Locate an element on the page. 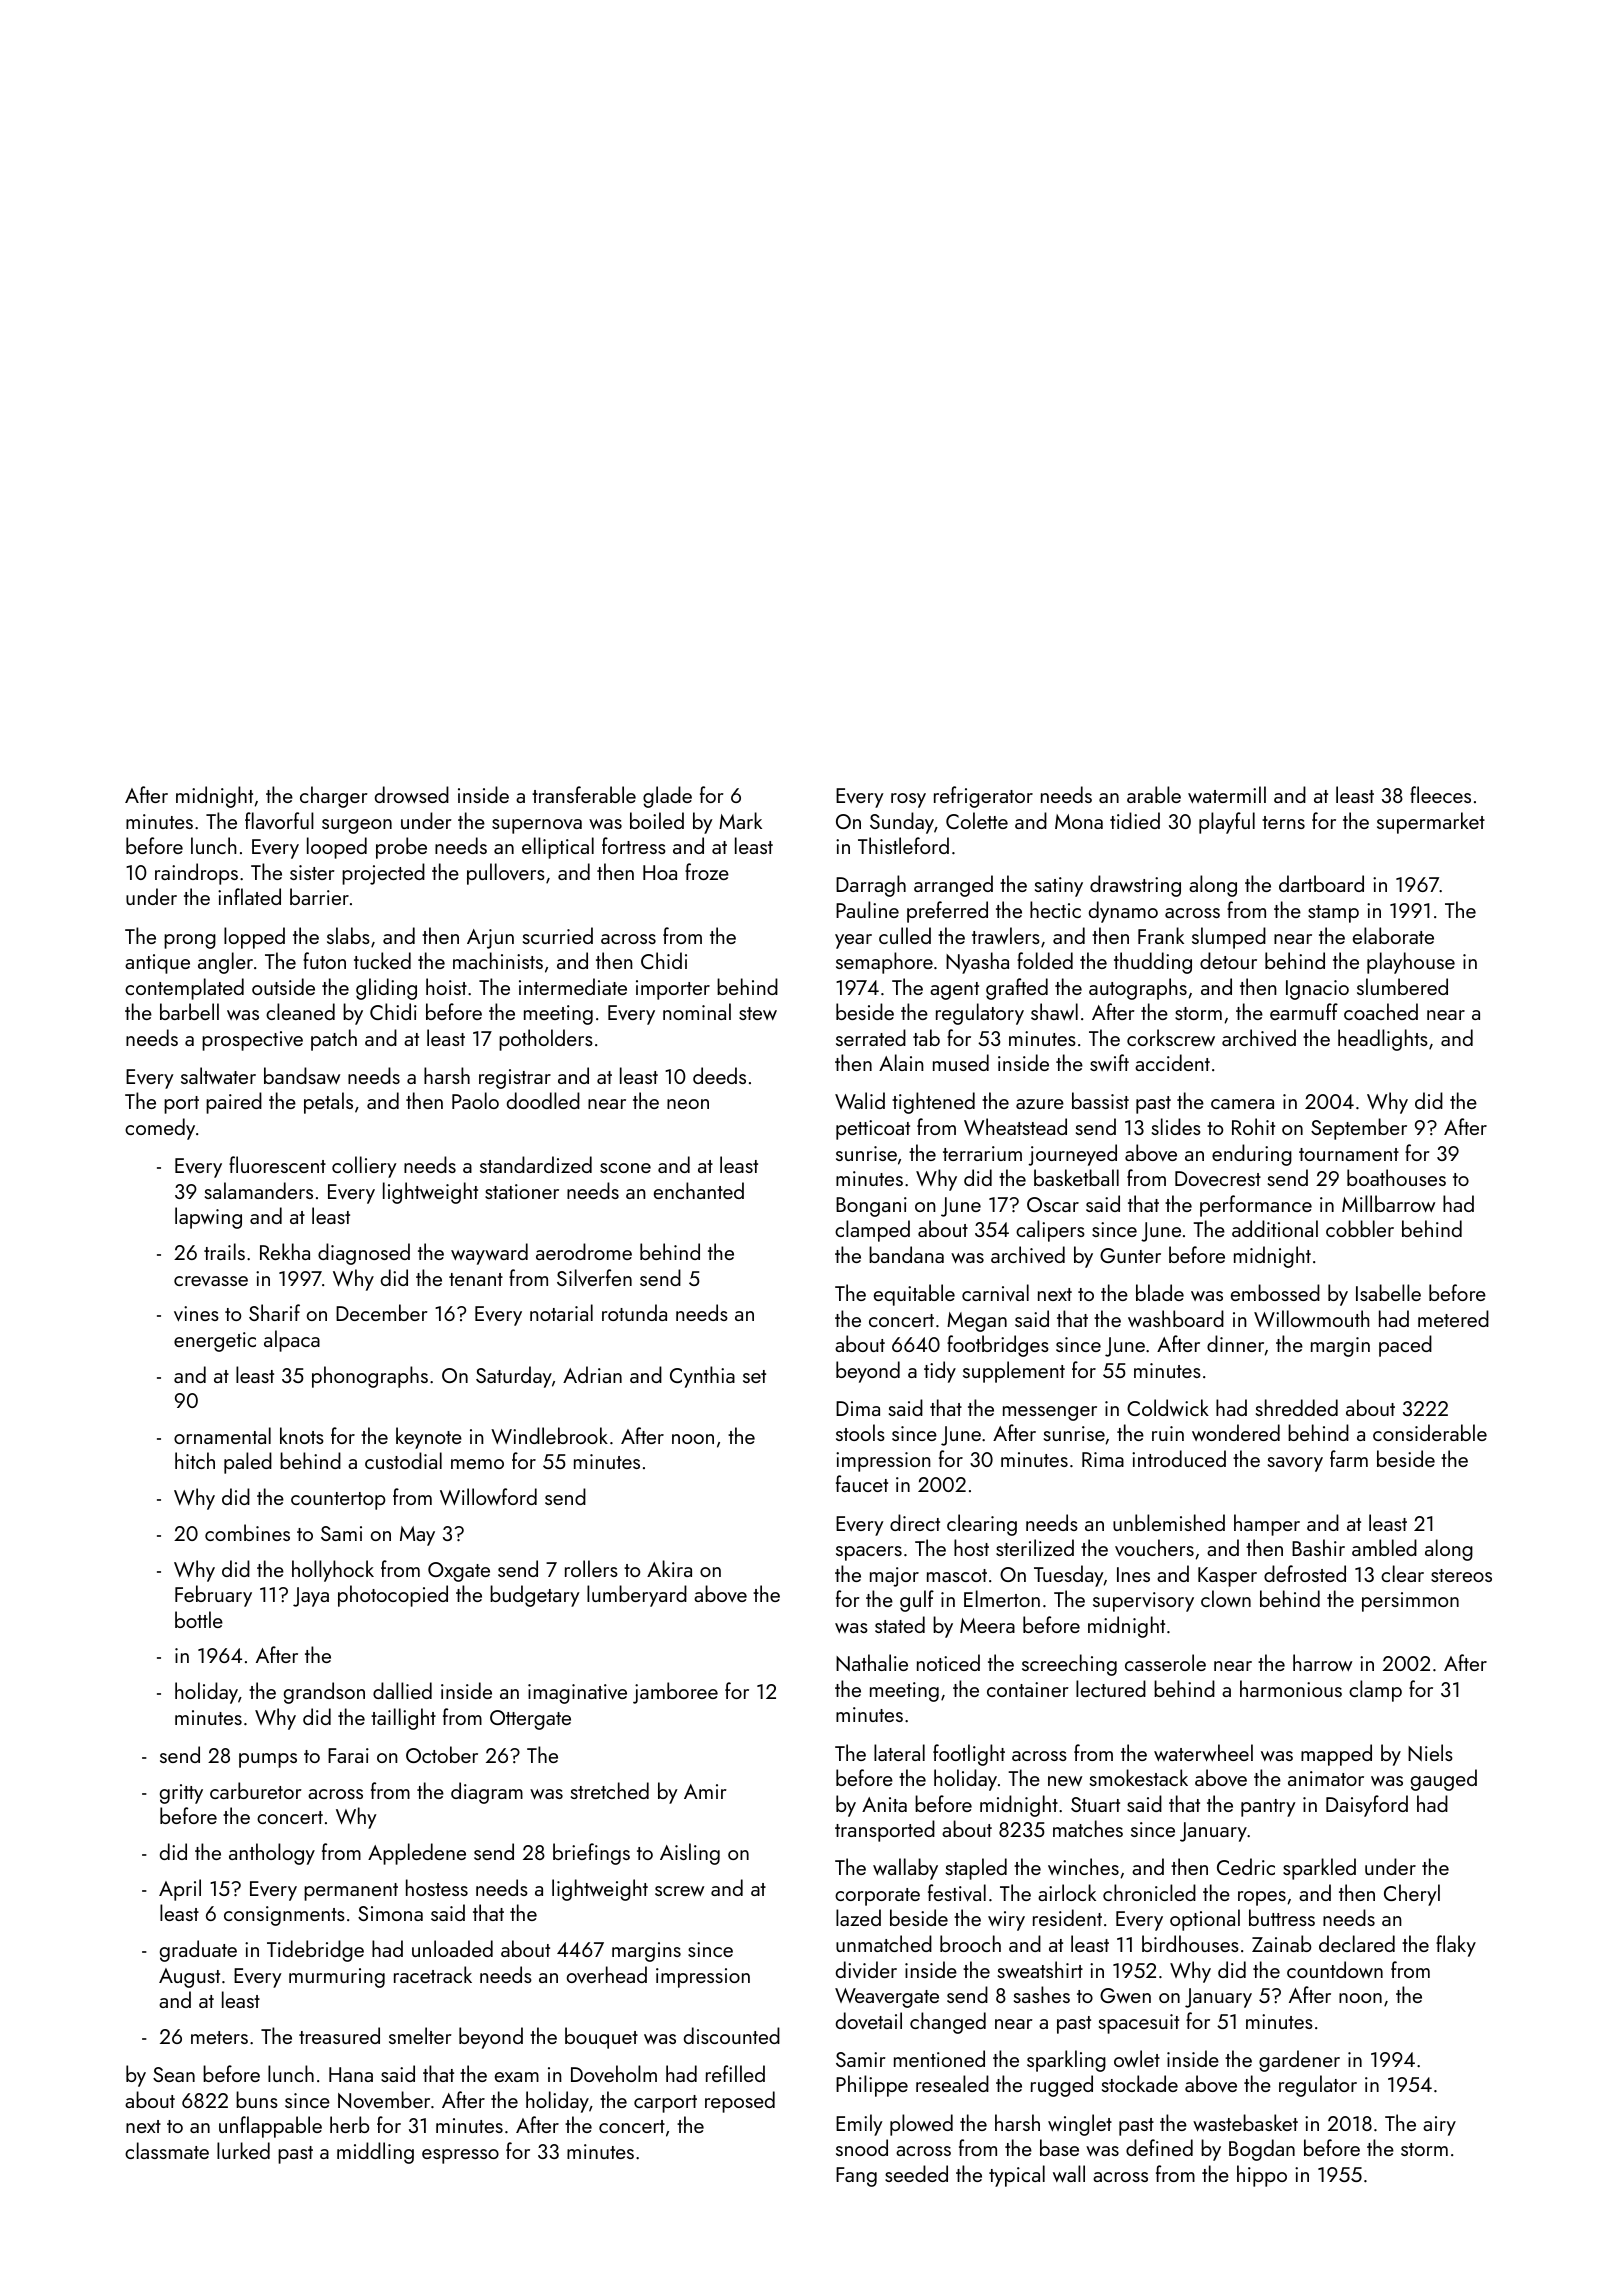 The width and height of the page is (1620, 2292). matches is located at coordinates (1088, 1828).
